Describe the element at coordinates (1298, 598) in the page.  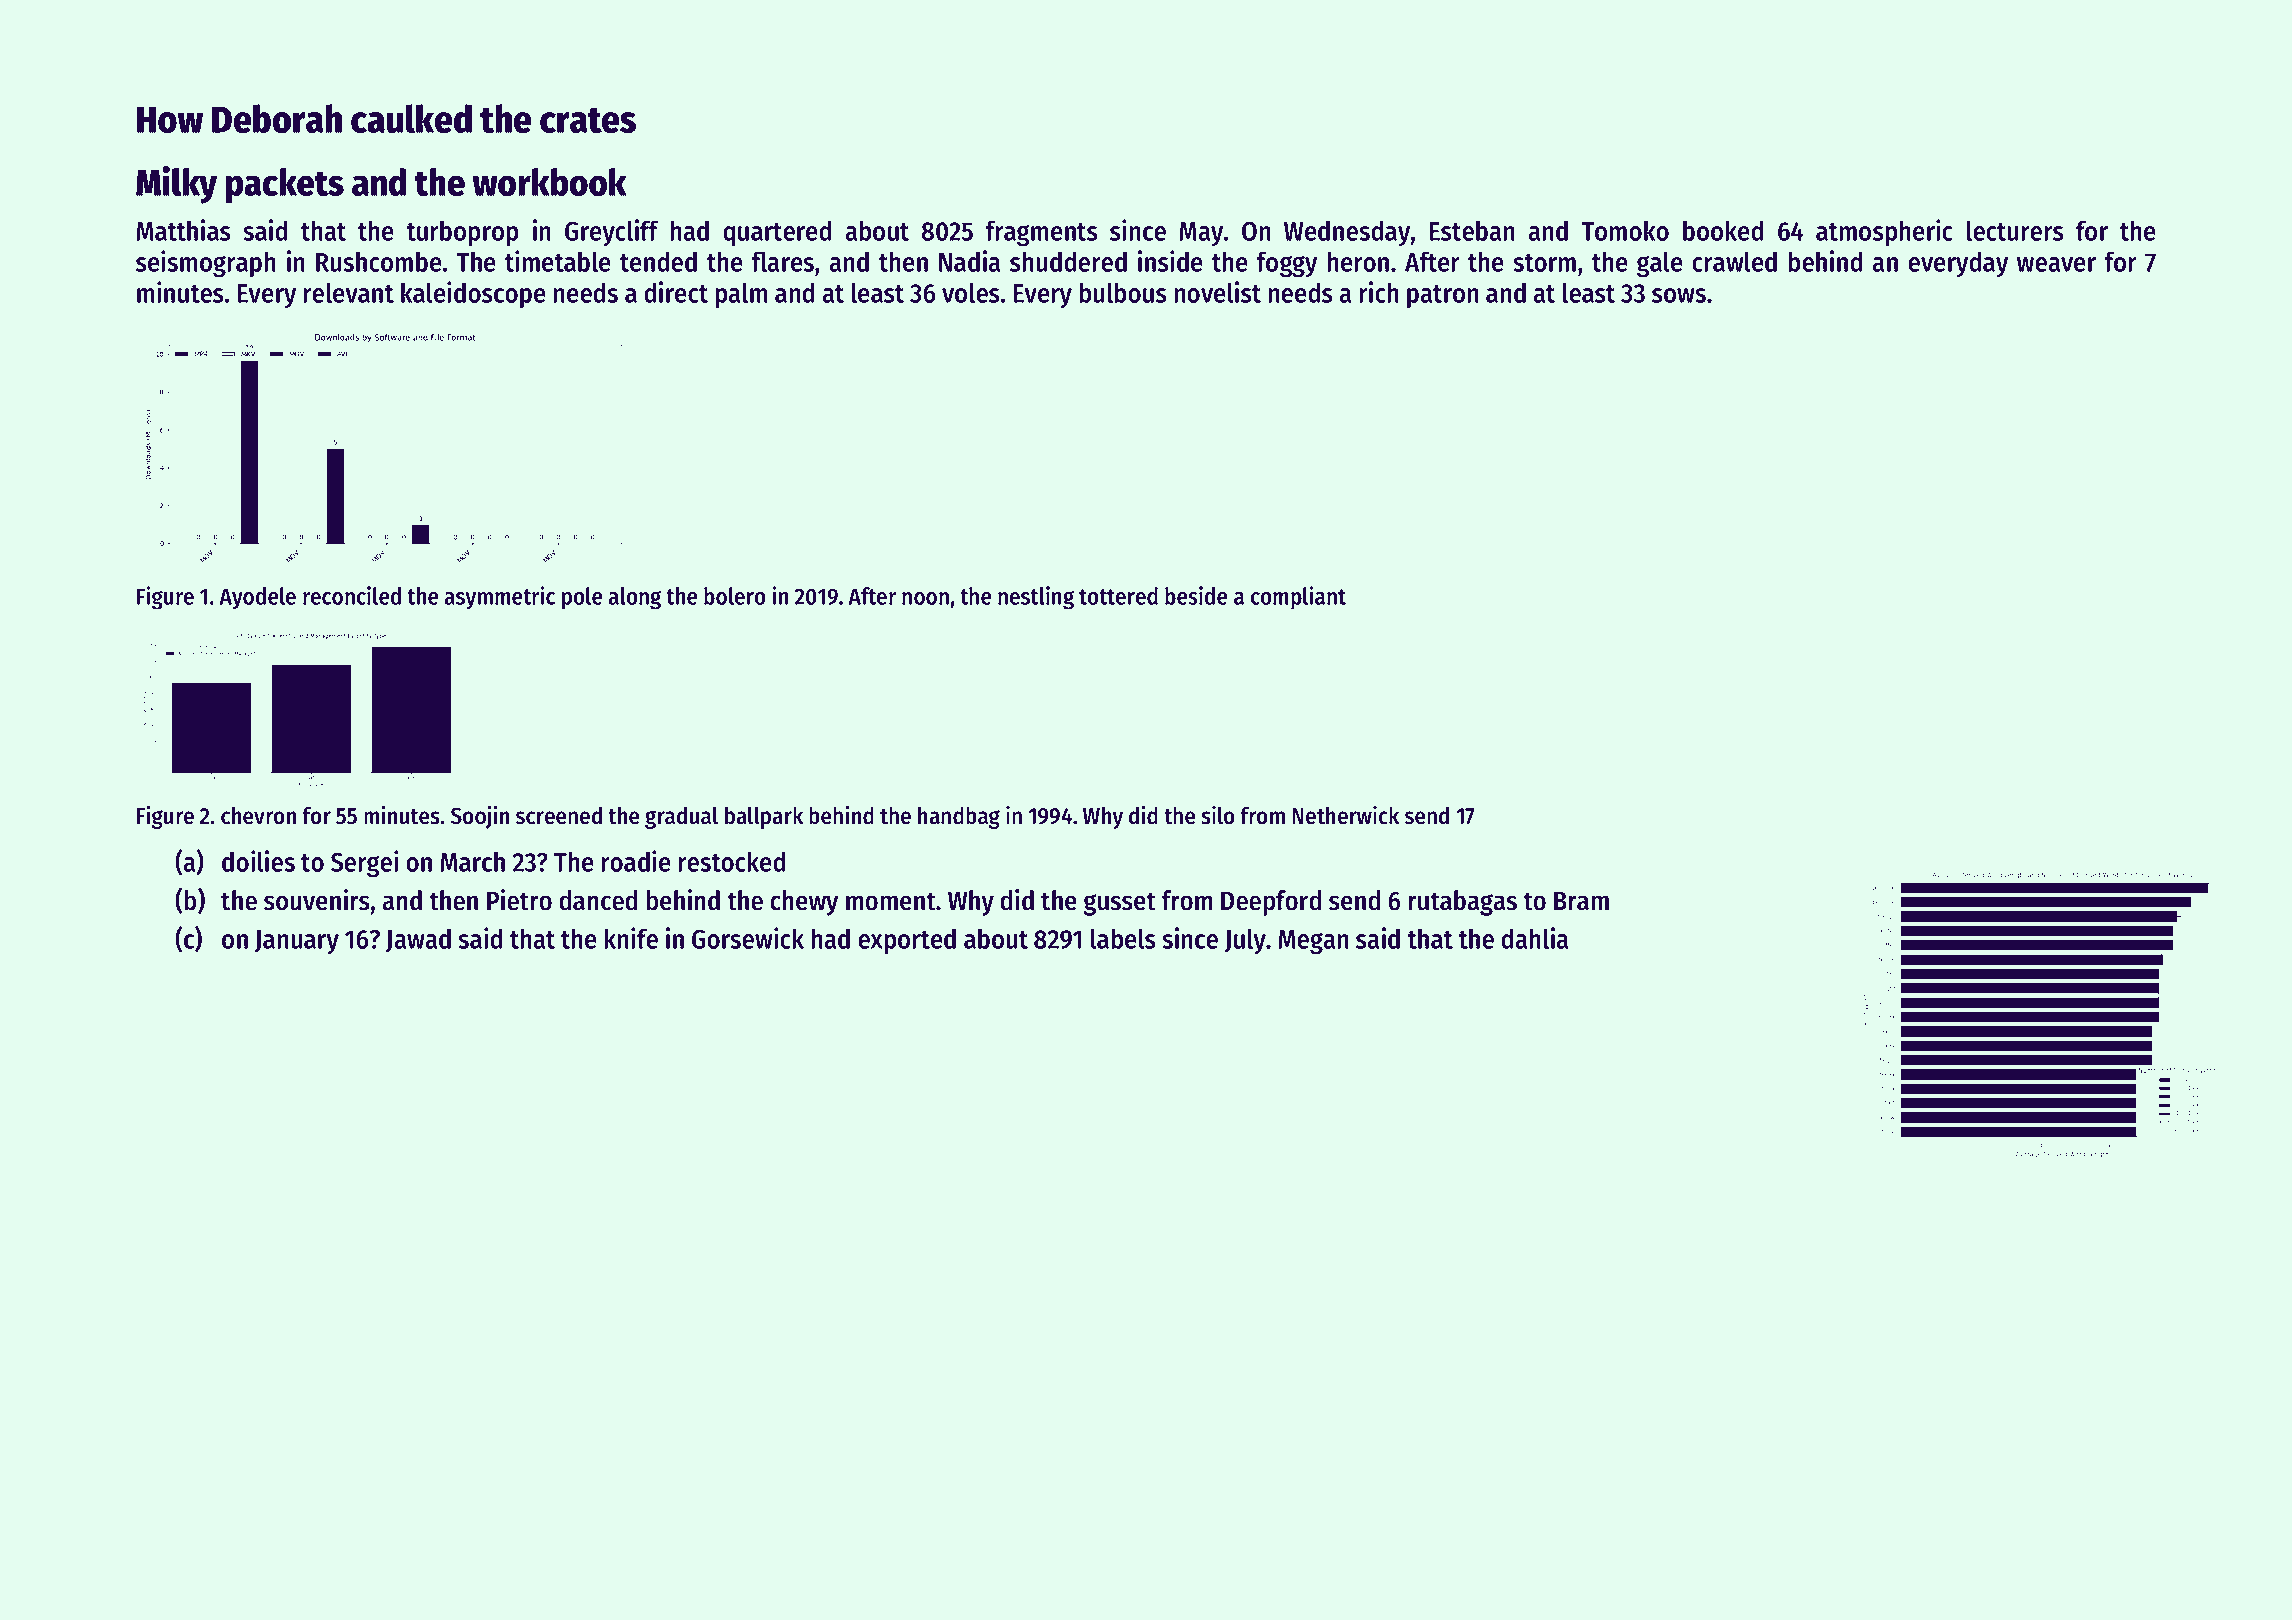
I see `compliant` at that location.
